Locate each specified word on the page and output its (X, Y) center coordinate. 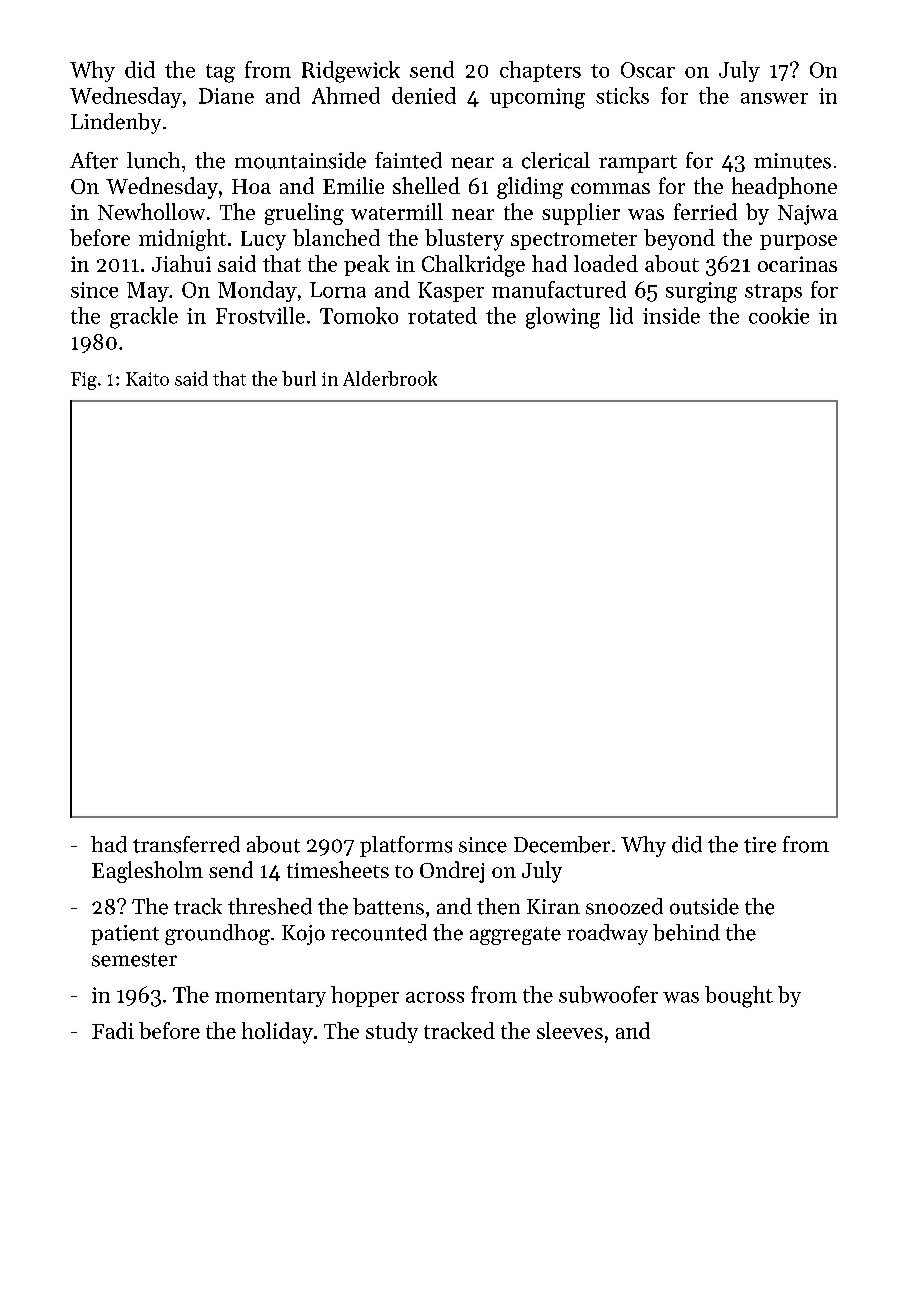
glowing (563, 318)
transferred (186, 844)
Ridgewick (351, 72)
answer (774, 98)
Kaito (147, 379)
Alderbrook (390, 378)
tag (220, 73)
